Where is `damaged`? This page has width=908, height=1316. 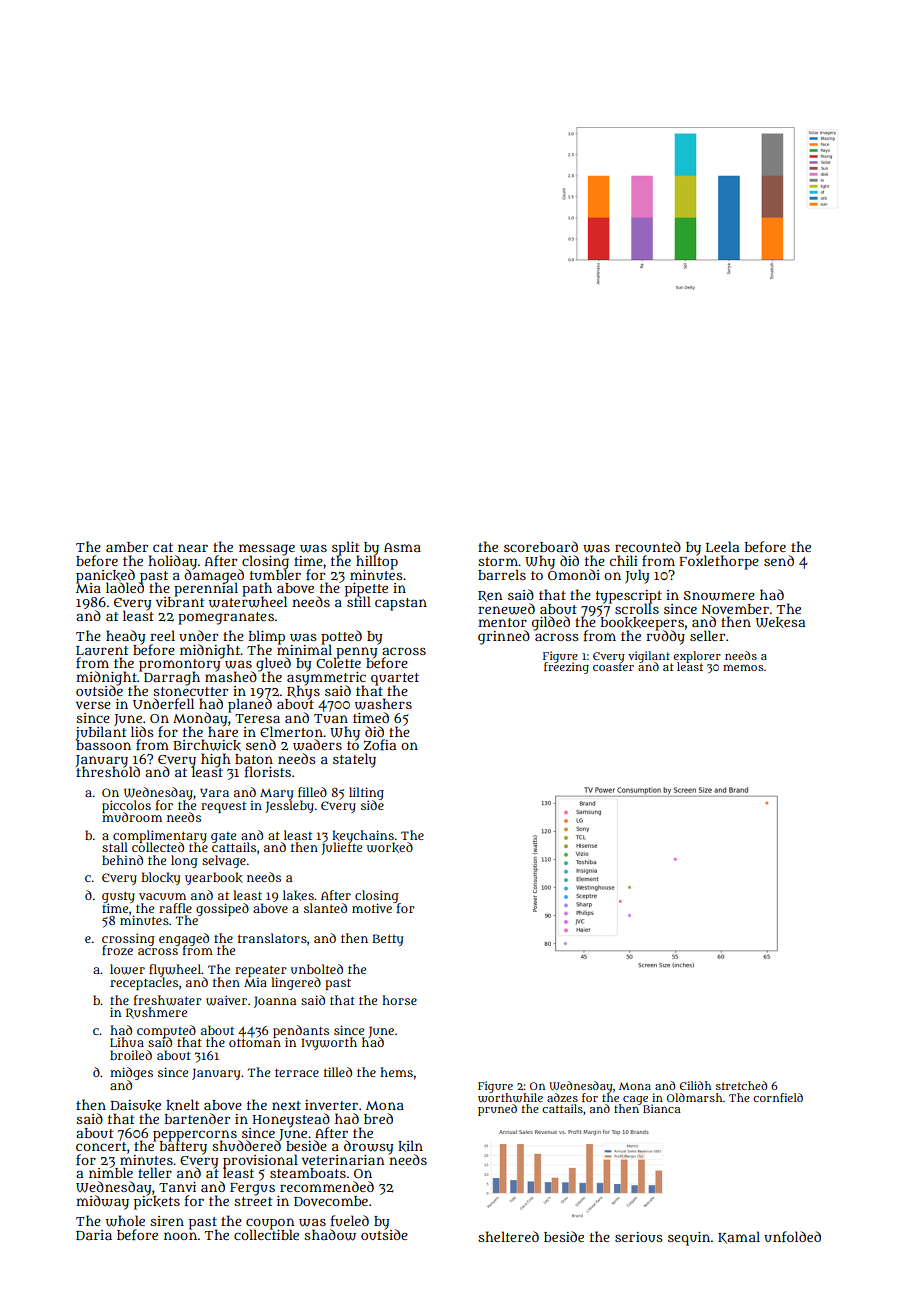 damaged is located at coordinates (214, 576).
